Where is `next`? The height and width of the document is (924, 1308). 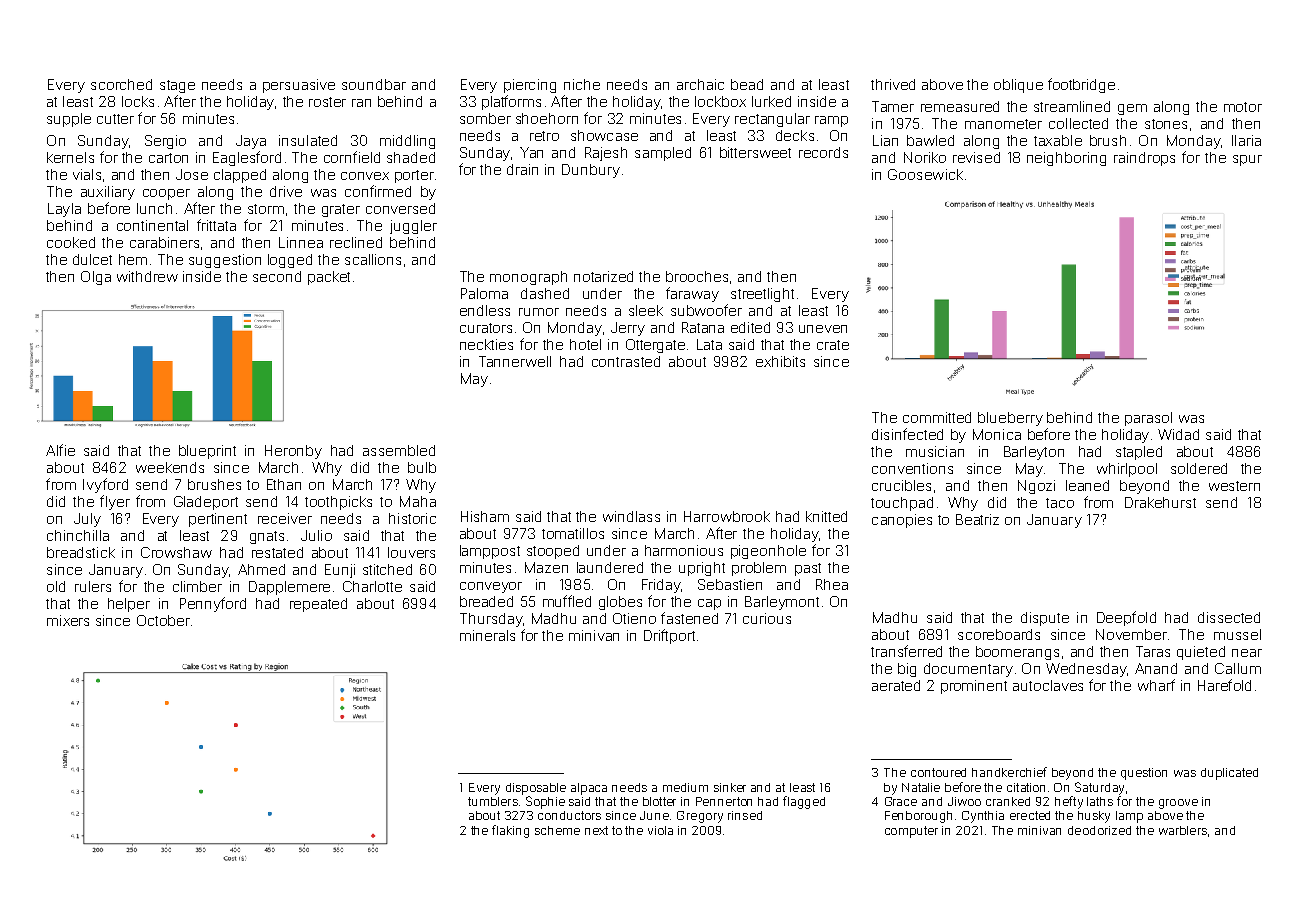
next is located at coordinates (596, 830).
